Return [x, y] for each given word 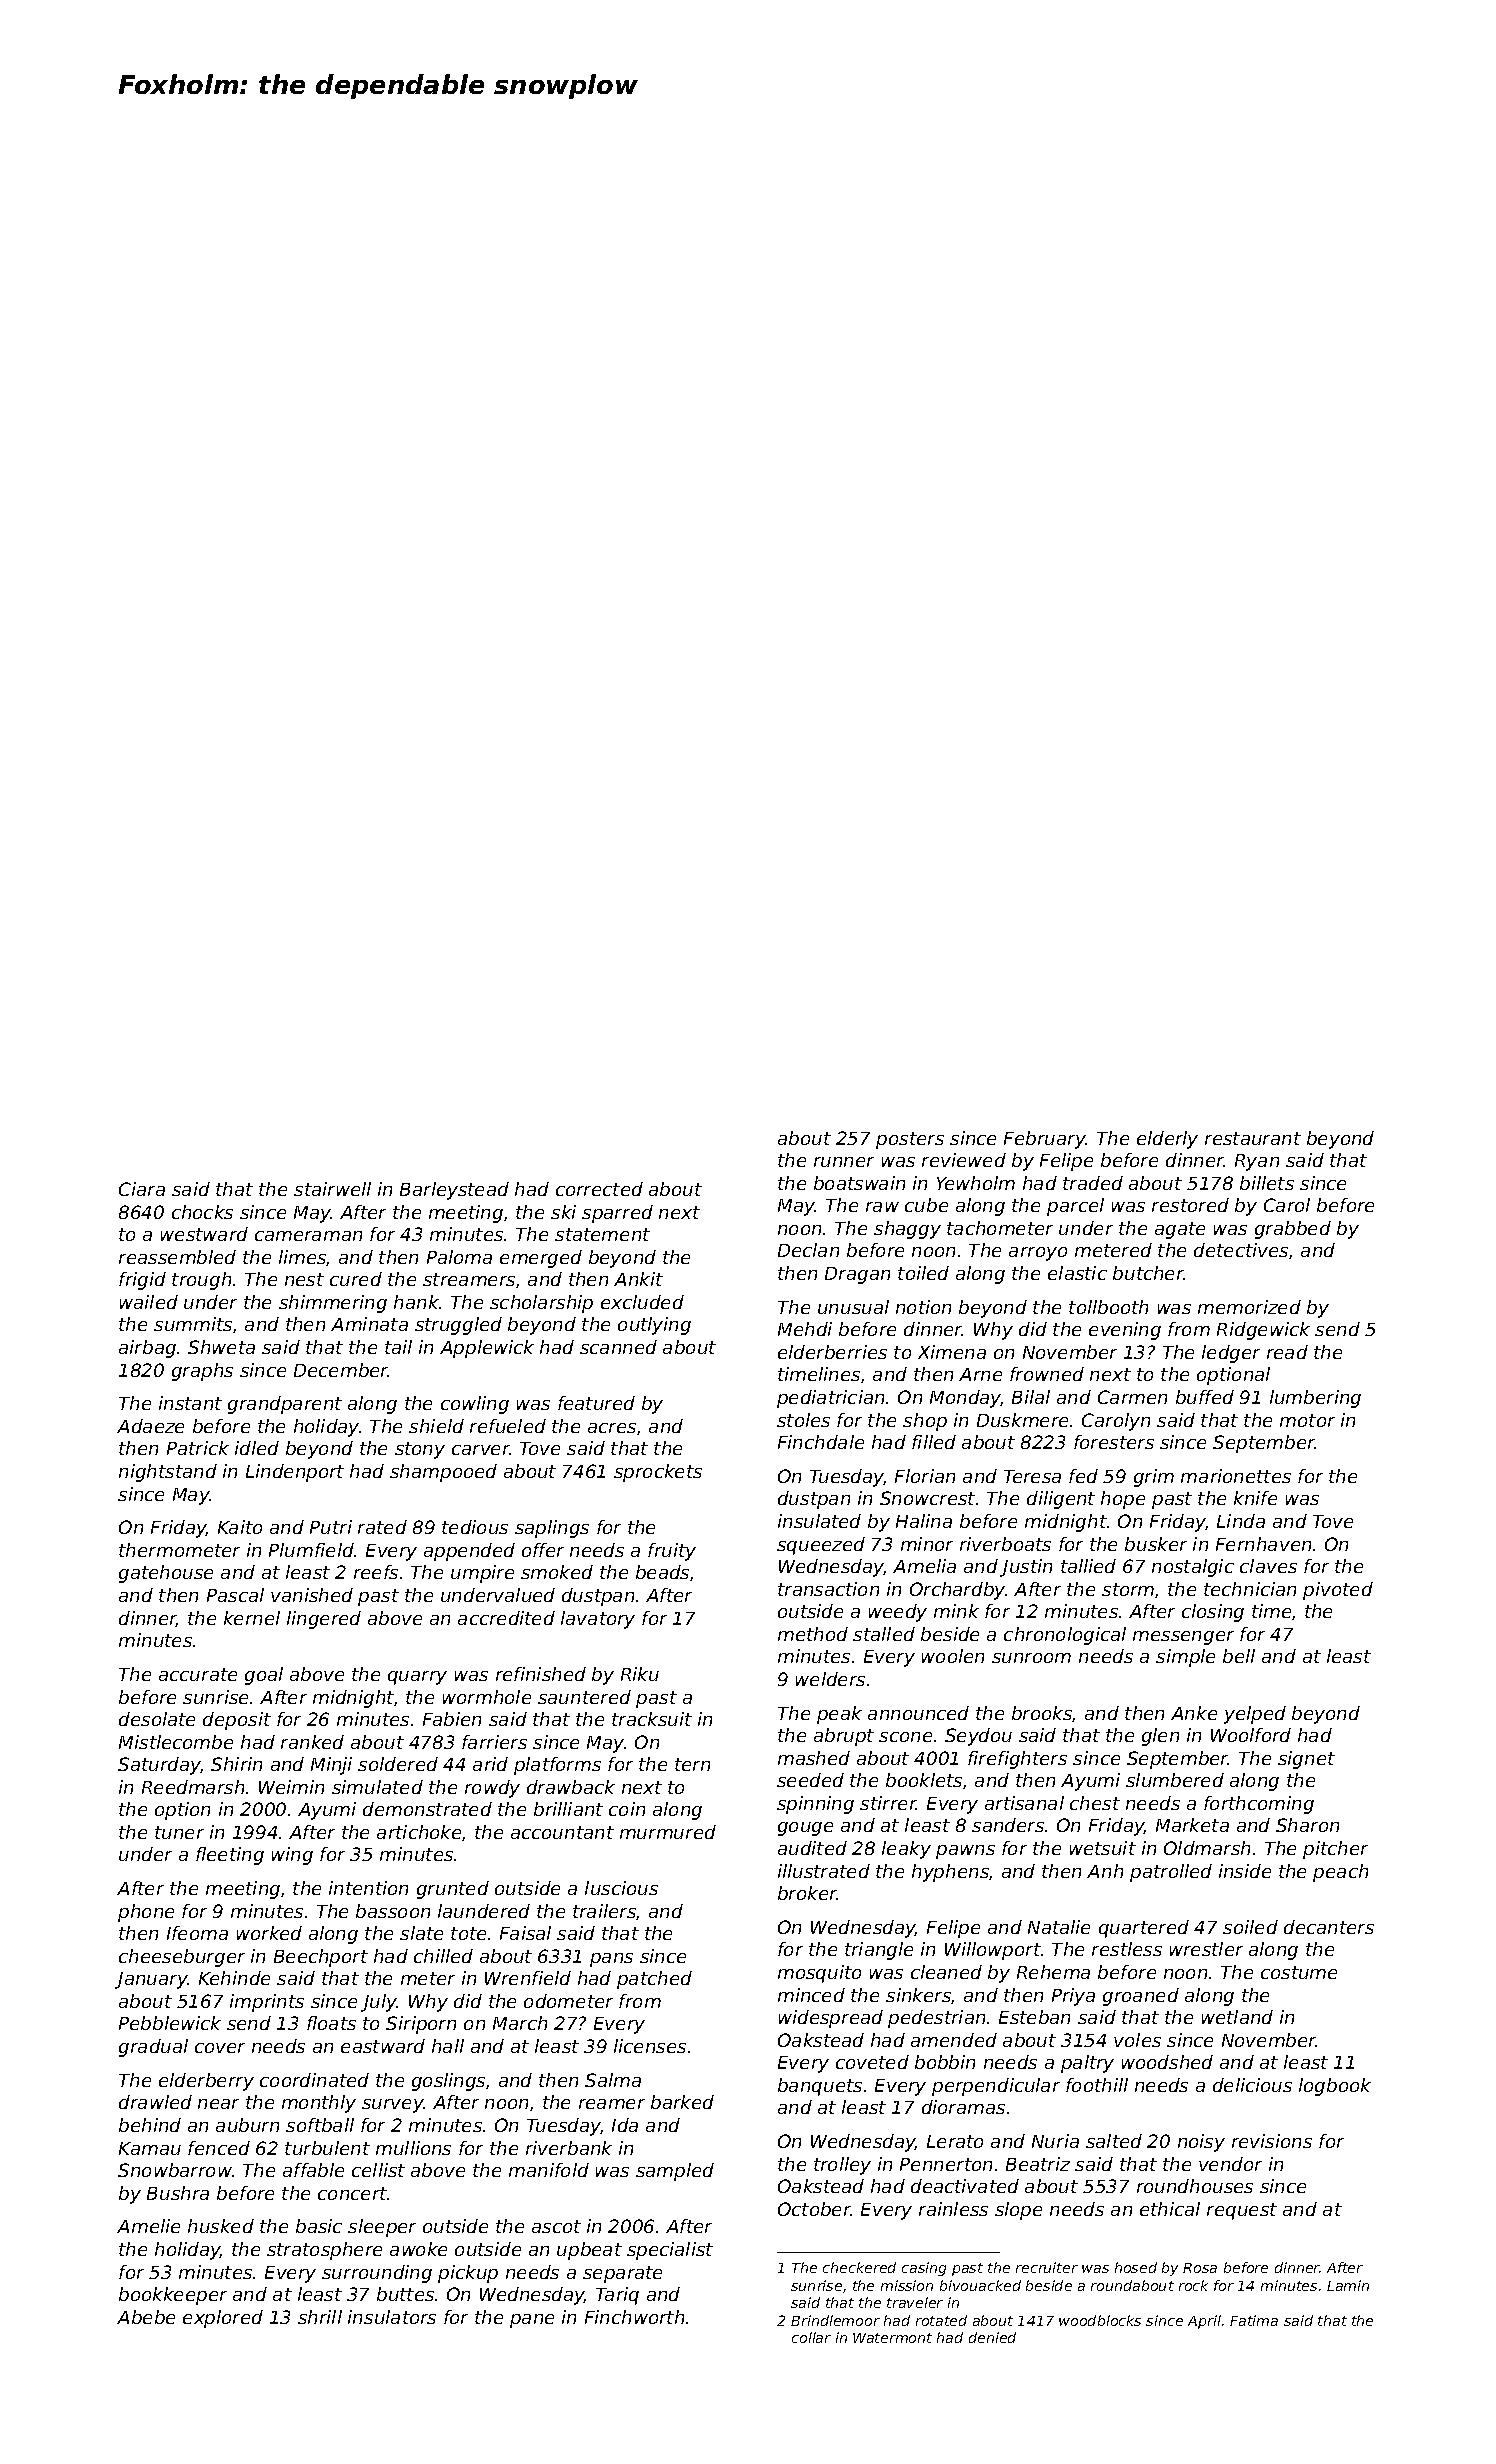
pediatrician [830, 1399]
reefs [376, 1572]
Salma [613, 2080]
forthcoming [1259, 1805]
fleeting [230, 1856]
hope [1123, 1500]
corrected [599, 1189]
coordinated [314, 2080]
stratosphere [324, 2251]
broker [807, 1893]
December [341, 1370]
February [1045, 1140]
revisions [1272, 2141]
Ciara [142, 1189]
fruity [672, 1552]
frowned [1047, 1374]
